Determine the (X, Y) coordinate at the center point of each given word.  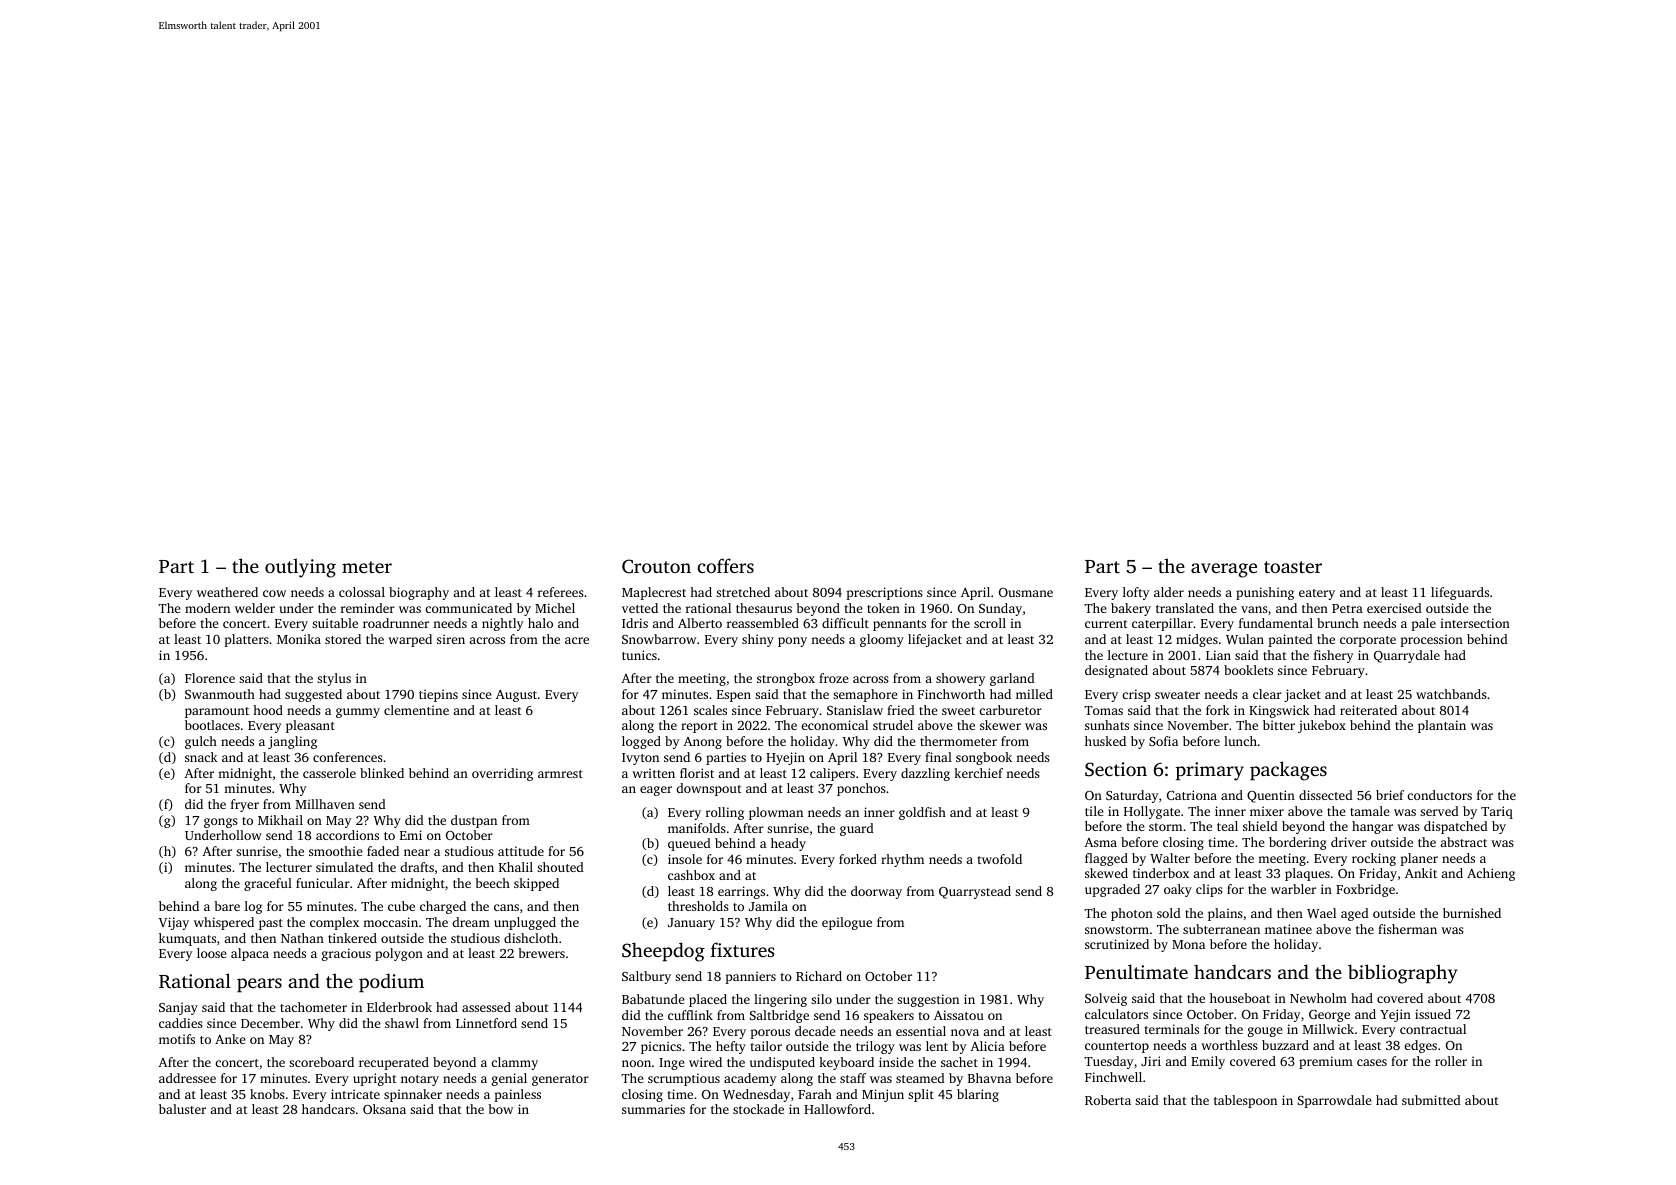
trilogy (875, 1047)
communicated (468, 608)
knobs (267, 1094)
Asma (1100, 842)
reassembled (763, 623)
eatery (1317, 594)
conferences (348, 757)
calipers (832, 774)
